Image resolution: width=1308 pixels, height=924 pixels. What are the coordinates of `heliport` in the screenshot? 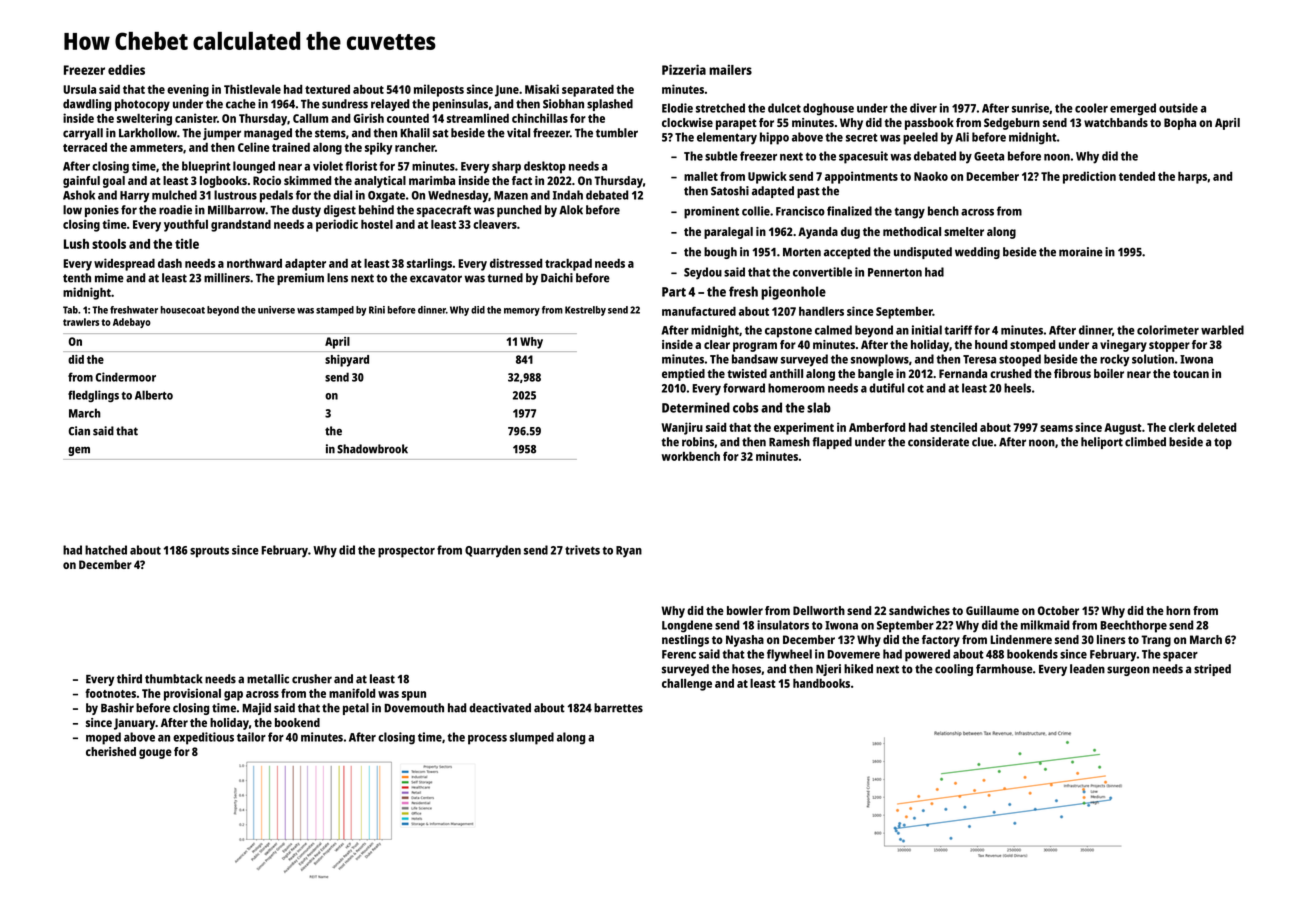 It's located at (1102, 443).
